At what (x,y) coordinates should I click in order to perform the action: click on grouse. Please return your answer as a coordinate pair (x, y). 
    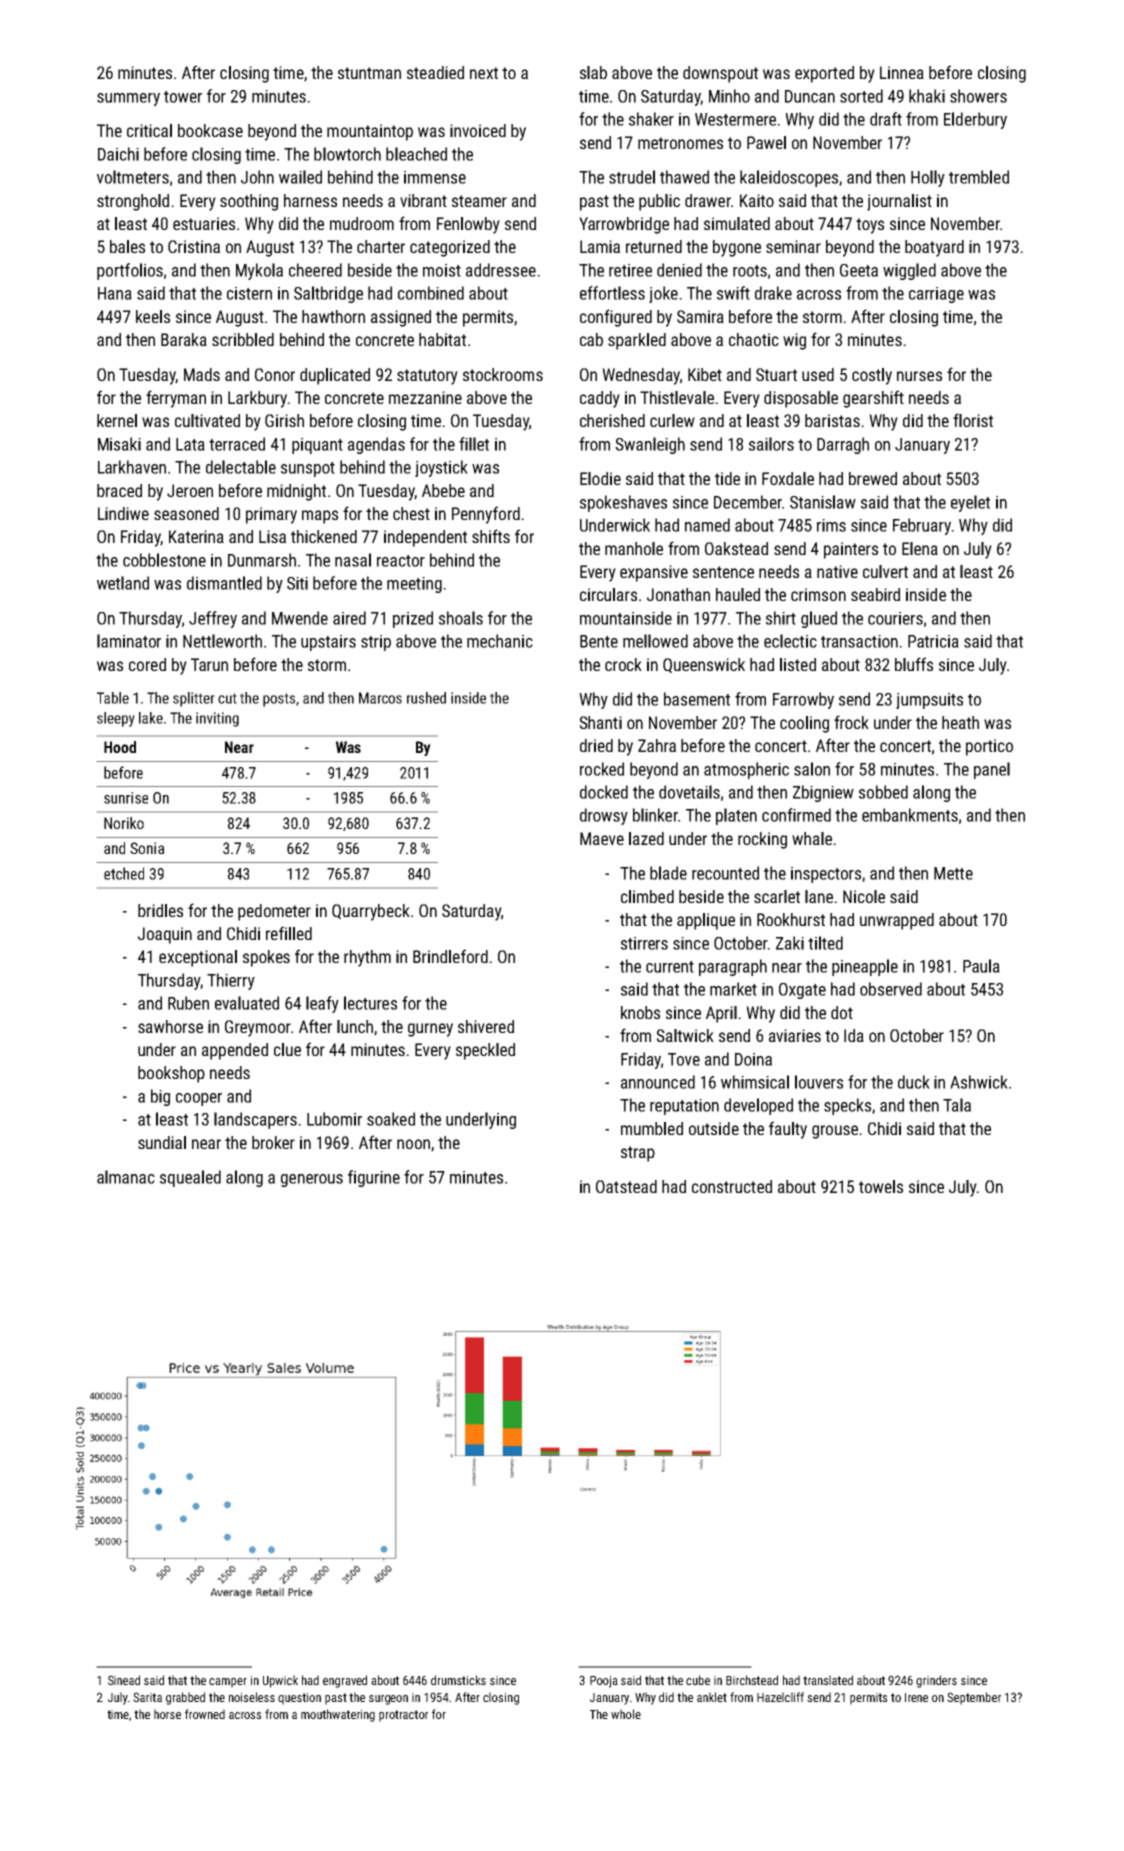
    Looking at the image, I should click on (835, 1132).
